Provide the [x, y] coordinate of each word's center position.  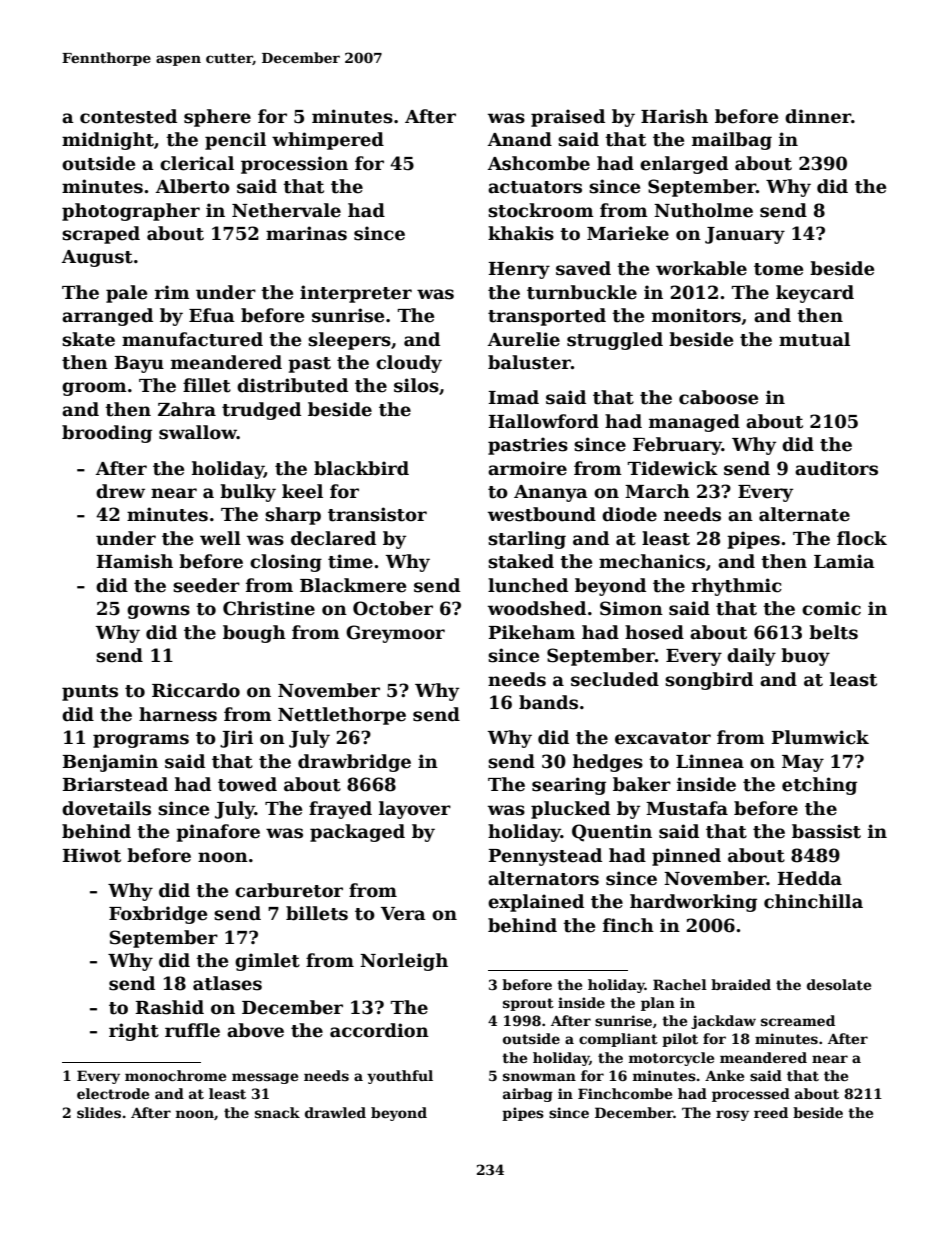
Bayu [139, 364]
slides [99, 1112]
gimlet [267, 962]
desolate [839, 984]
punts [90, 693]
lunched [528, 585]
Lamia [844, 561]
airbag [528, 1095]
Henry [519, 270]
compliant [618, 1040]
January [745, 235]
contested [128, 116]
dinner [818, 116]
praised [568, 118]
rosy [732, 1115]
